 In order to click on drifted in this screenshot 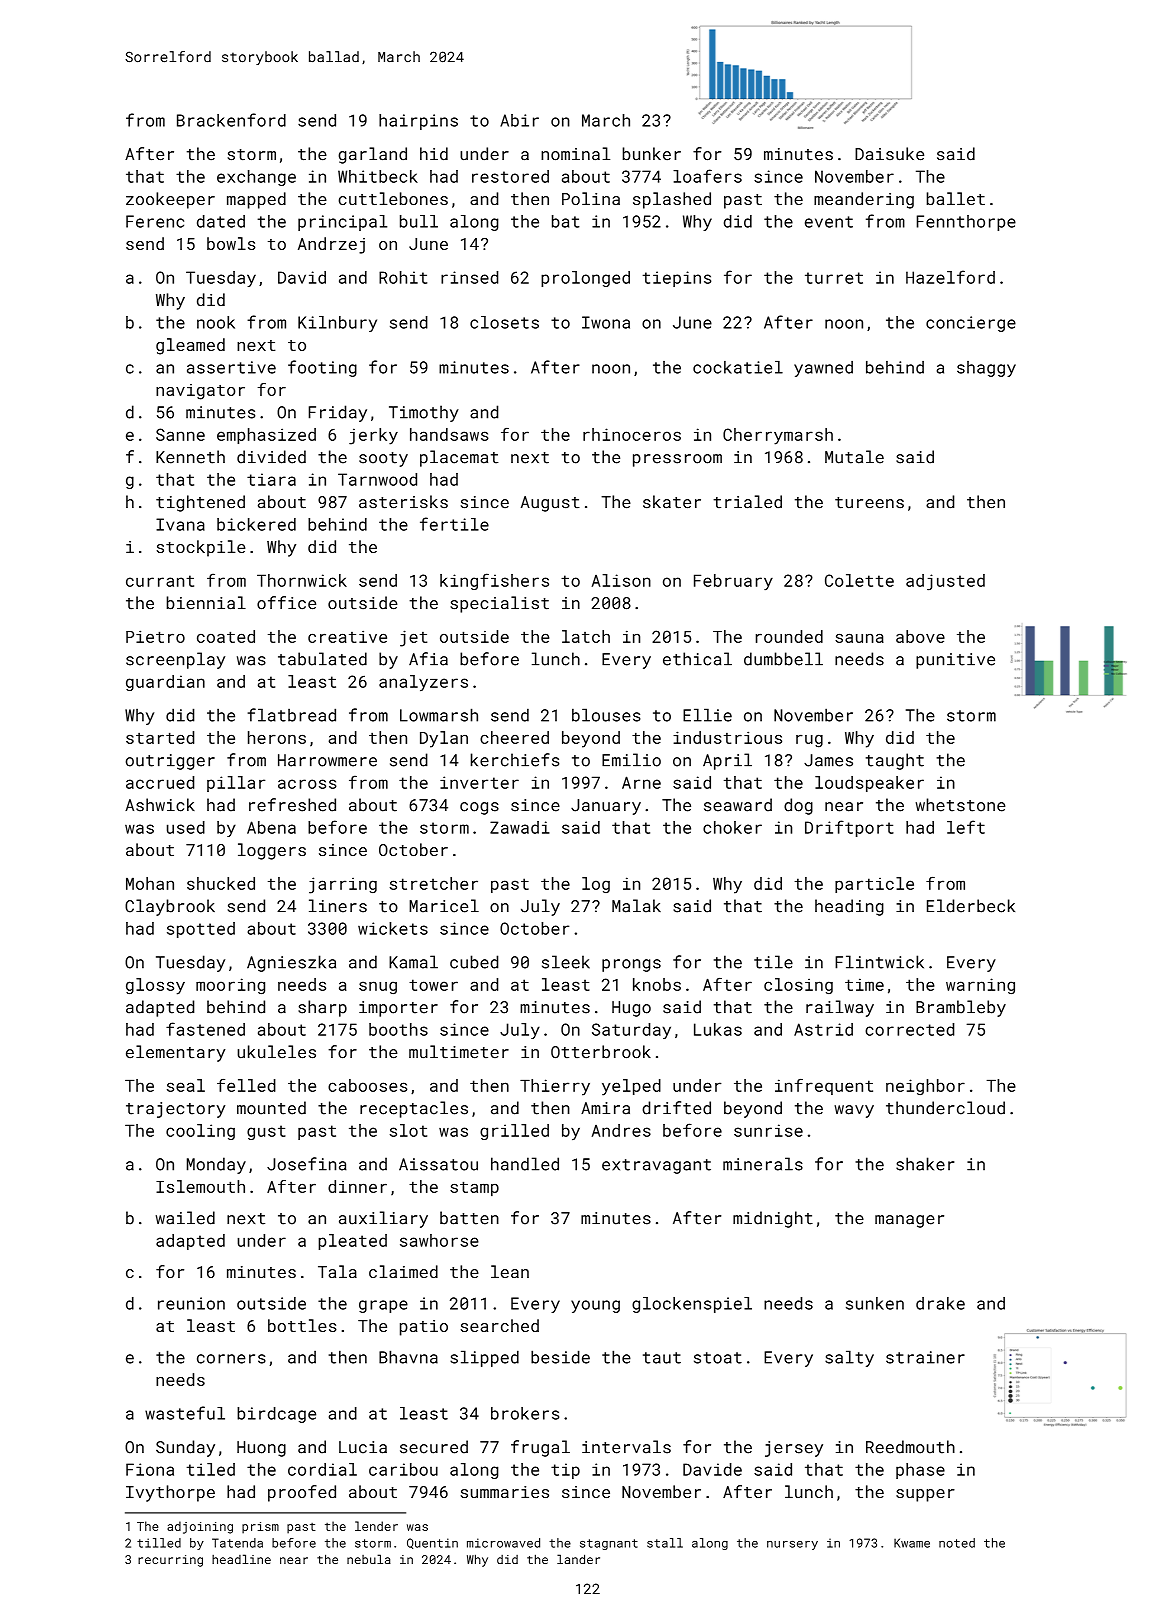, I will do `click(676, 1108)`.
